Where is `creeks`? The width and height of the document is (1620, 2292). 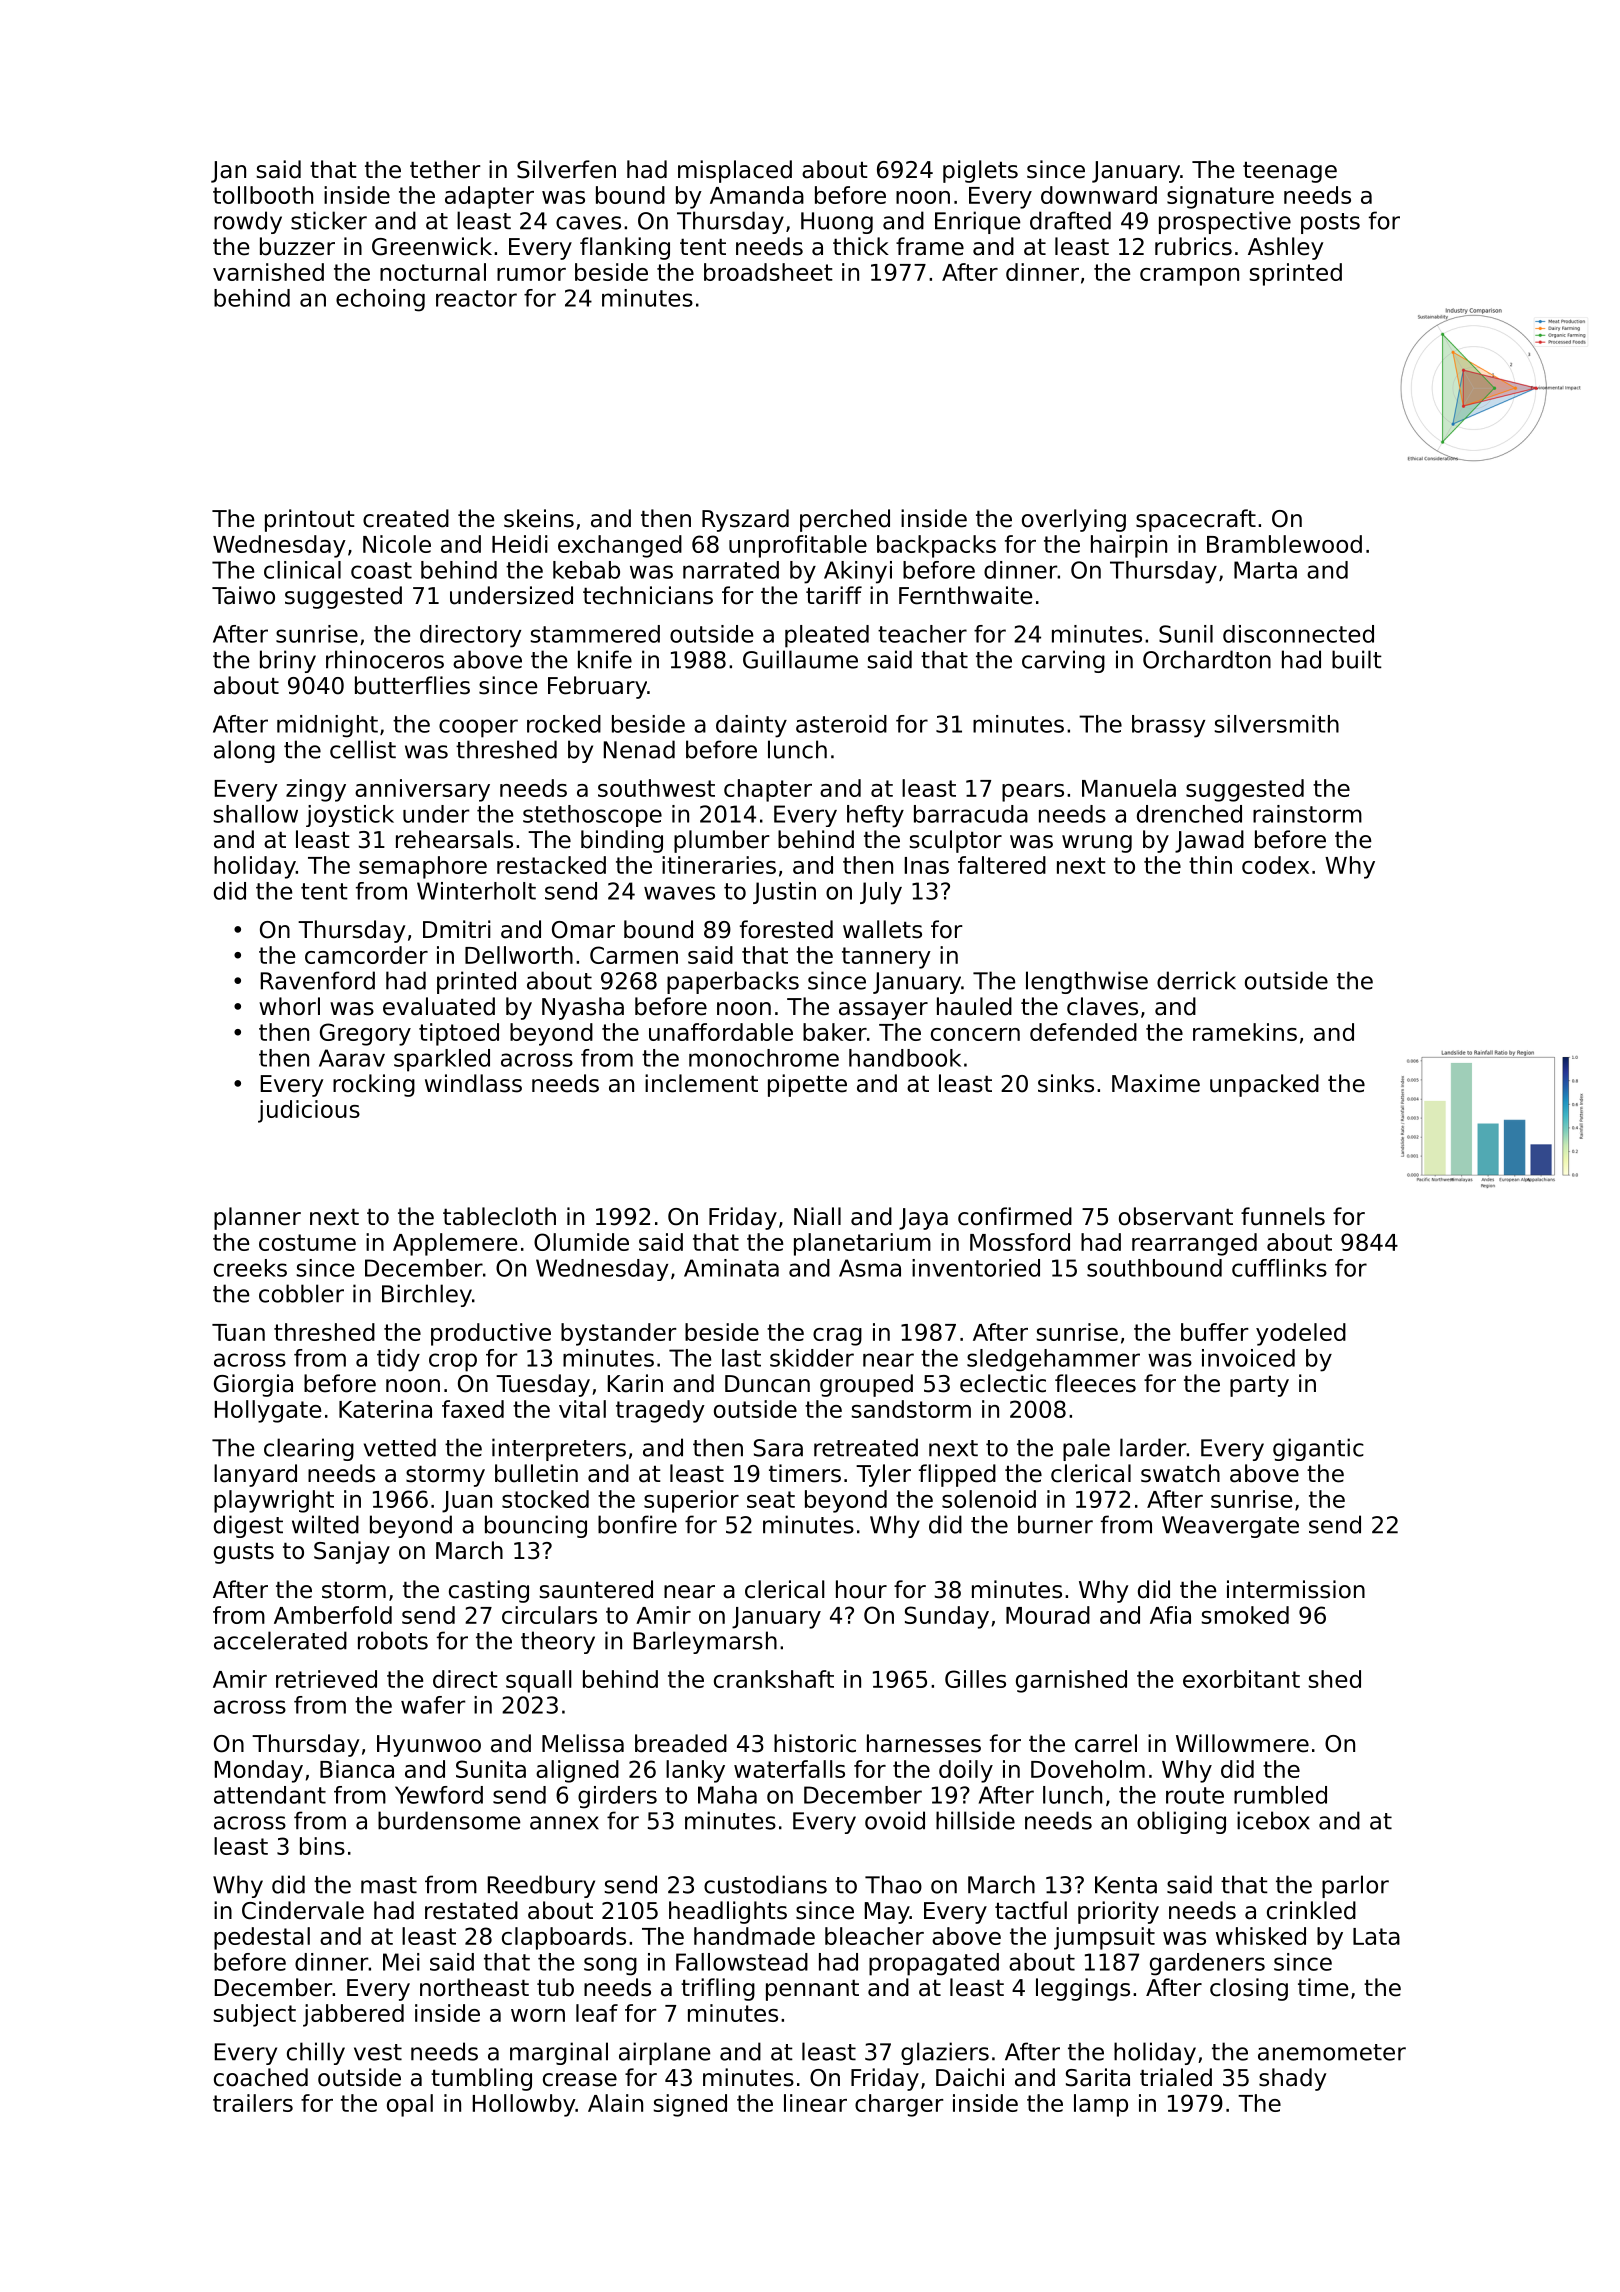
creeks is located at coordinates (250, 1268).
